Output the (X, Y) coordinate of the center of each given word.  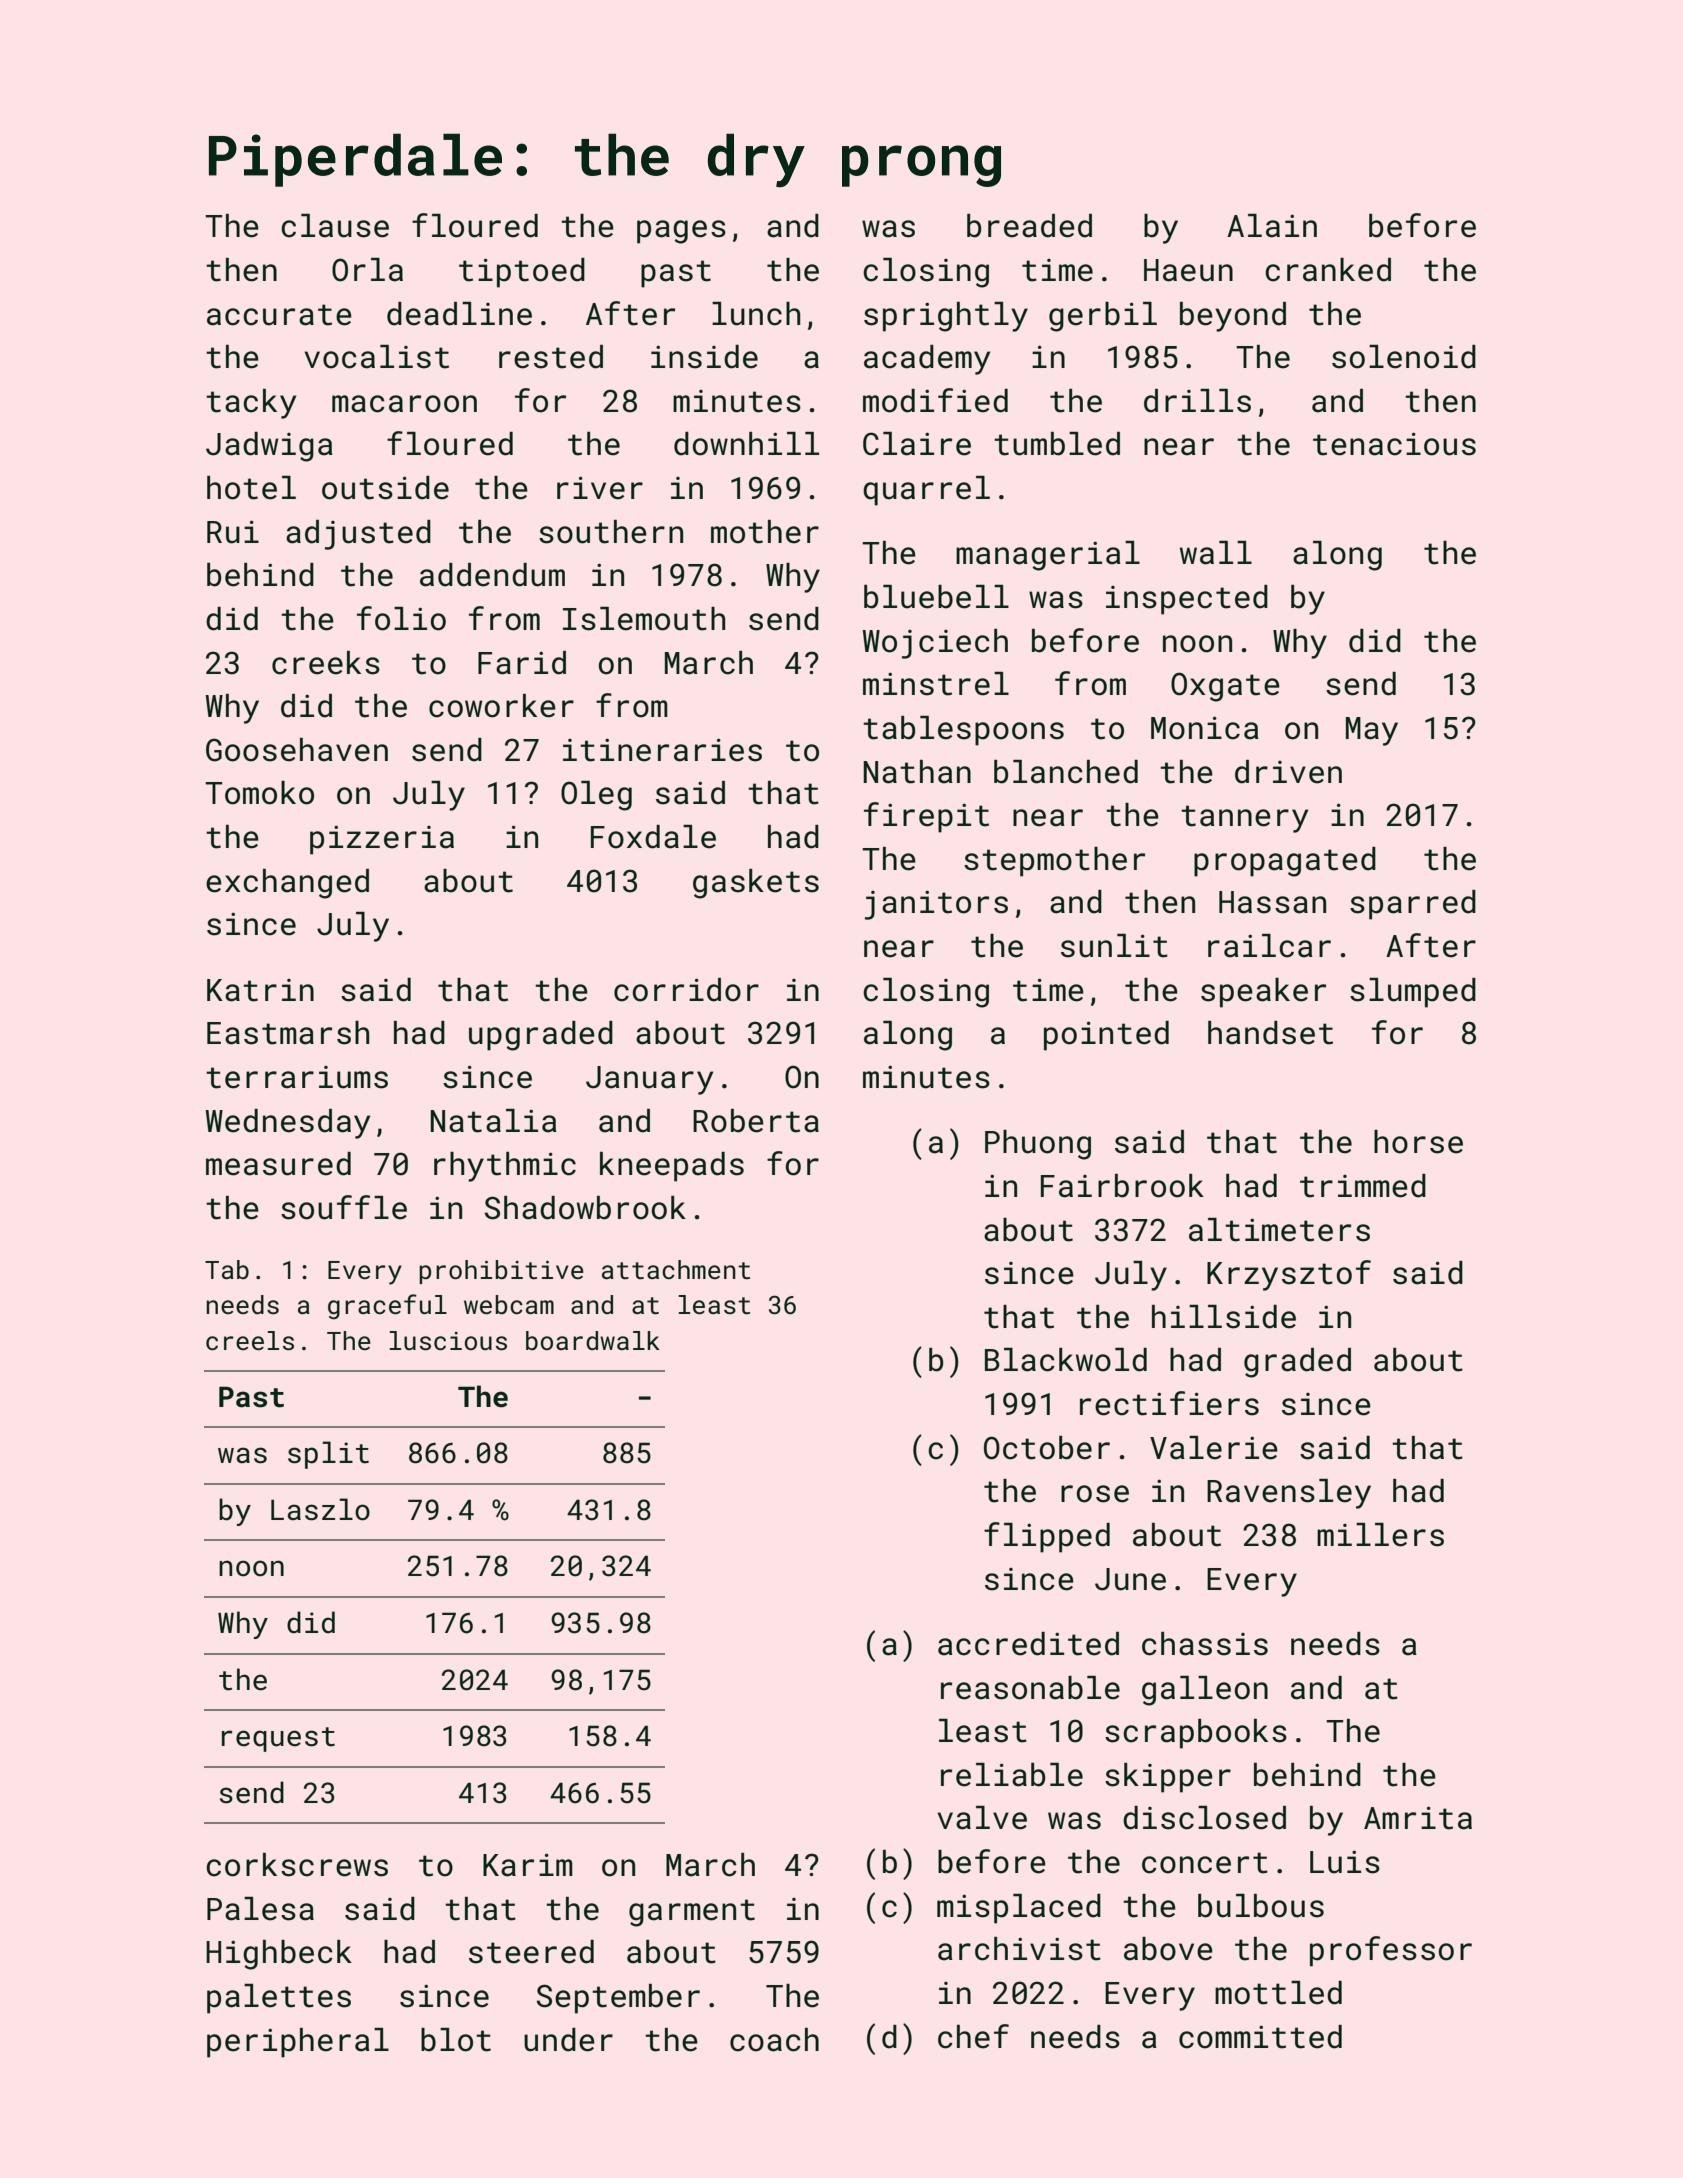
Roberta (756, 1121)
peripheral (298, 2043)
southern (611, 532)
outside (385, 488)
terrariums (297, 1077)
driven (1288, 772)
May (1372, 731)
